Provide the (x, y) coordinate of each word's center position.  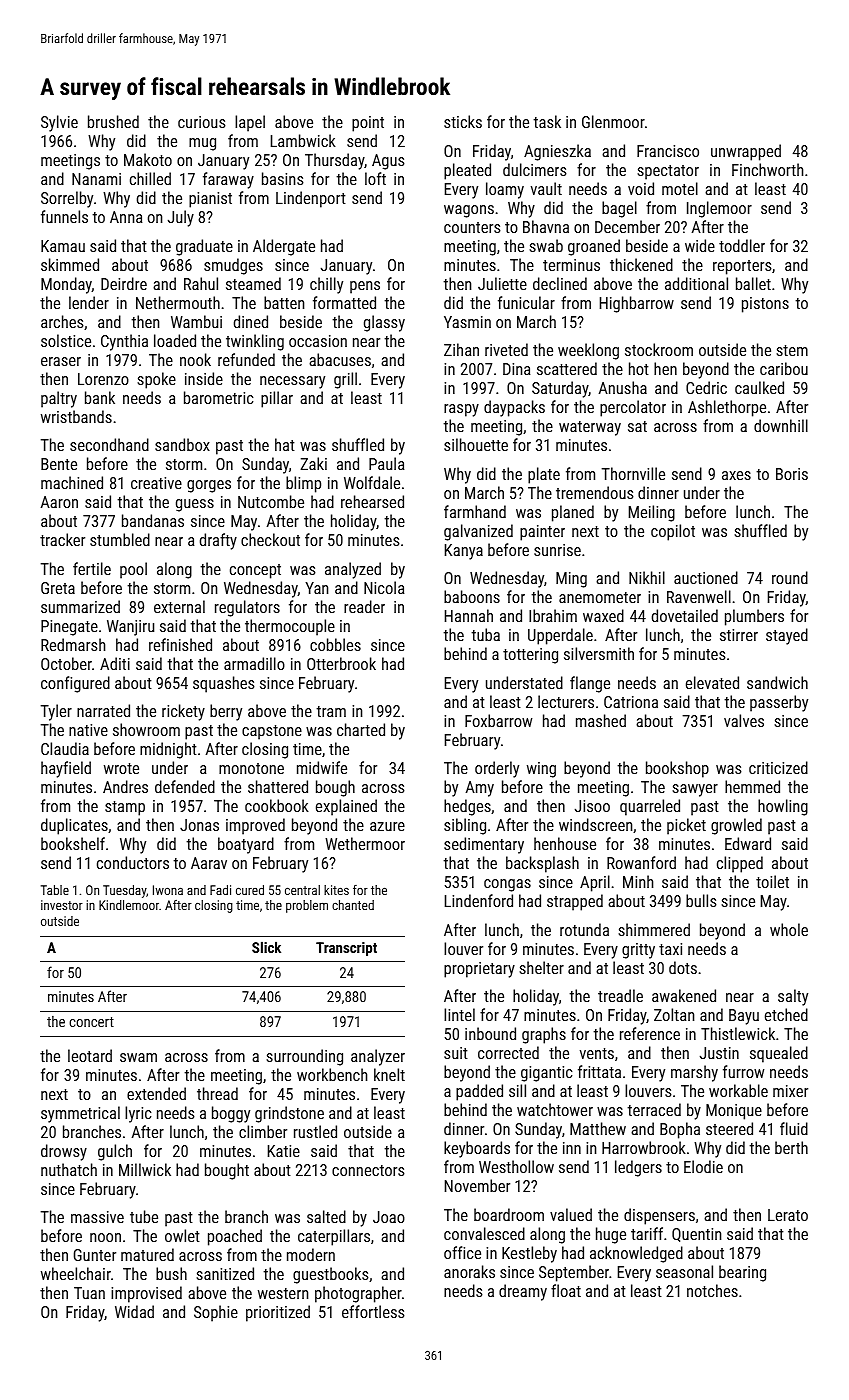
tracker (62, 539)
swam (138, 1057)
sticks (463, 121)
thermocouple (290, 627)
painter (542, 533)
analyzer (378, 1057)
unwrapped (746, 152)
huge (611, 1235)
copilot (673, 532)
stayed (787, 636)
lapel (250, 123)
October (66, 663)
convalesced (484, 1233)
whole (789, 929)
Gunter (95, 1255)
